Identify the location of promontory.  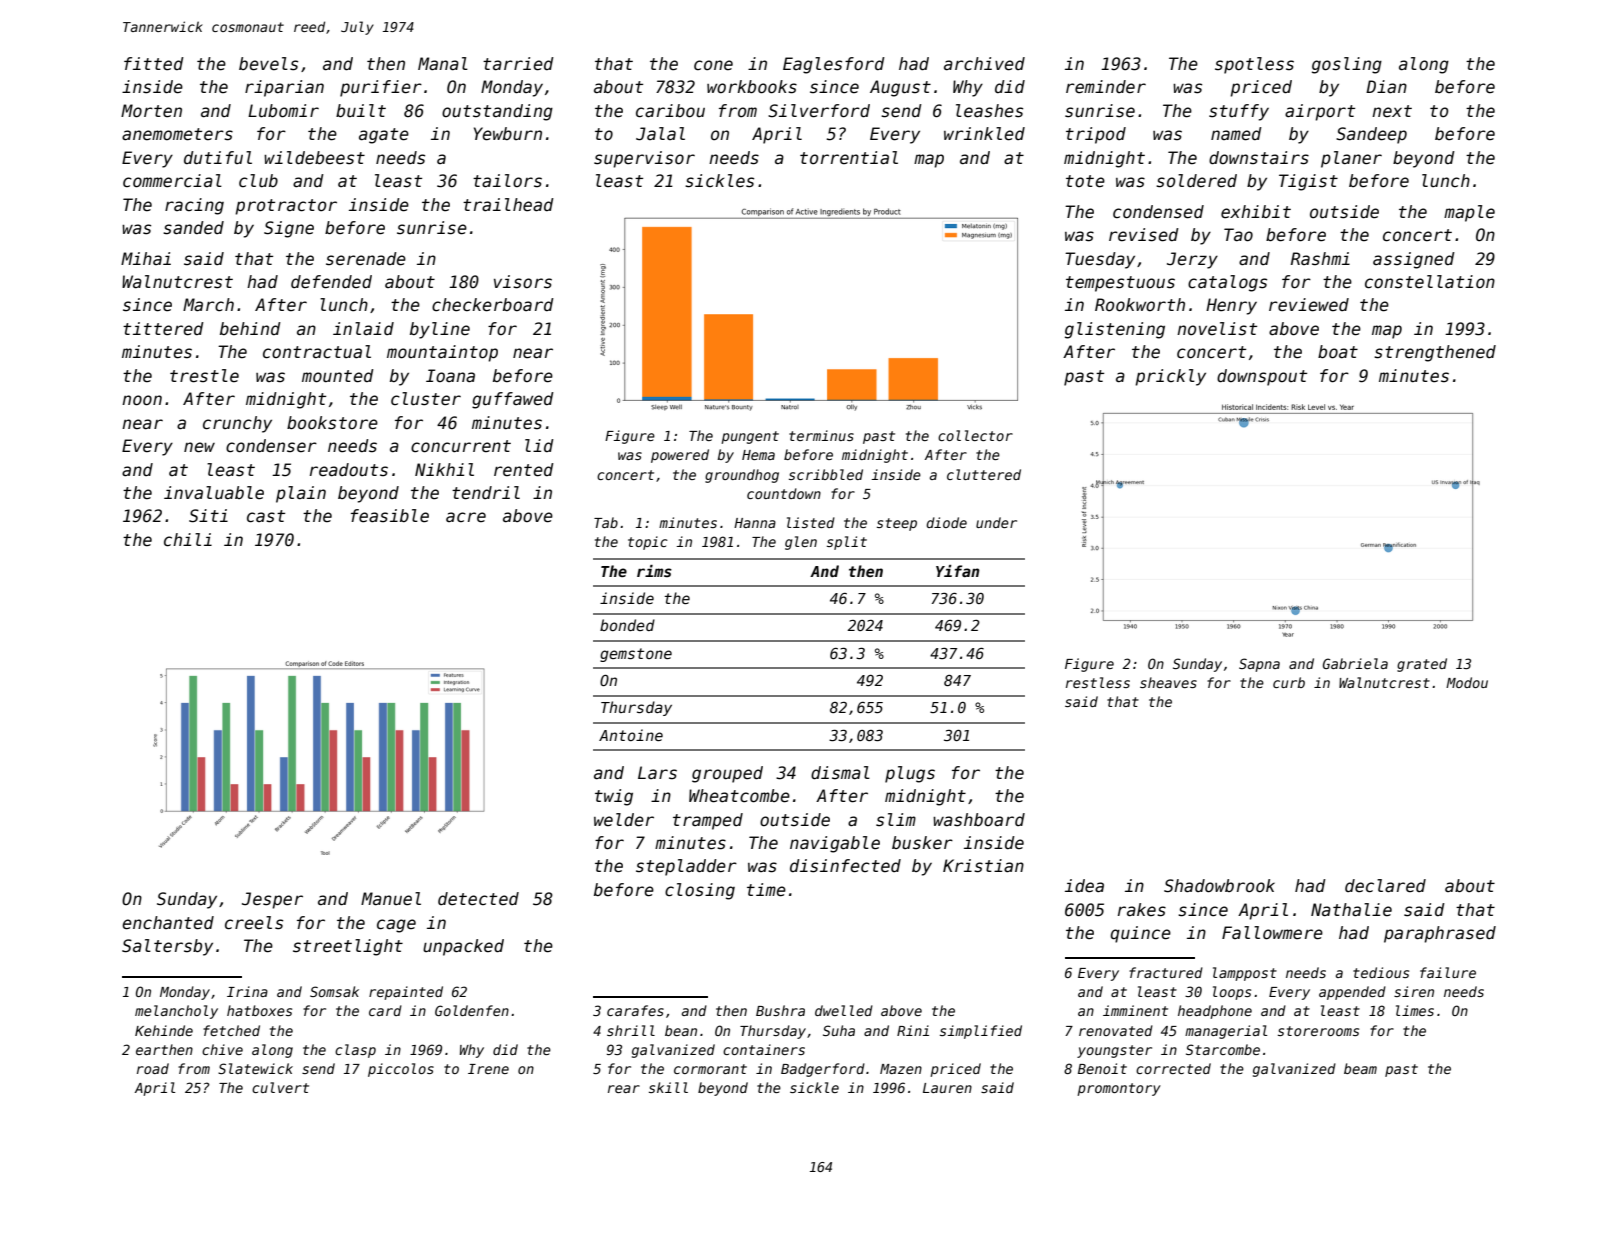
(1119, 1089).
